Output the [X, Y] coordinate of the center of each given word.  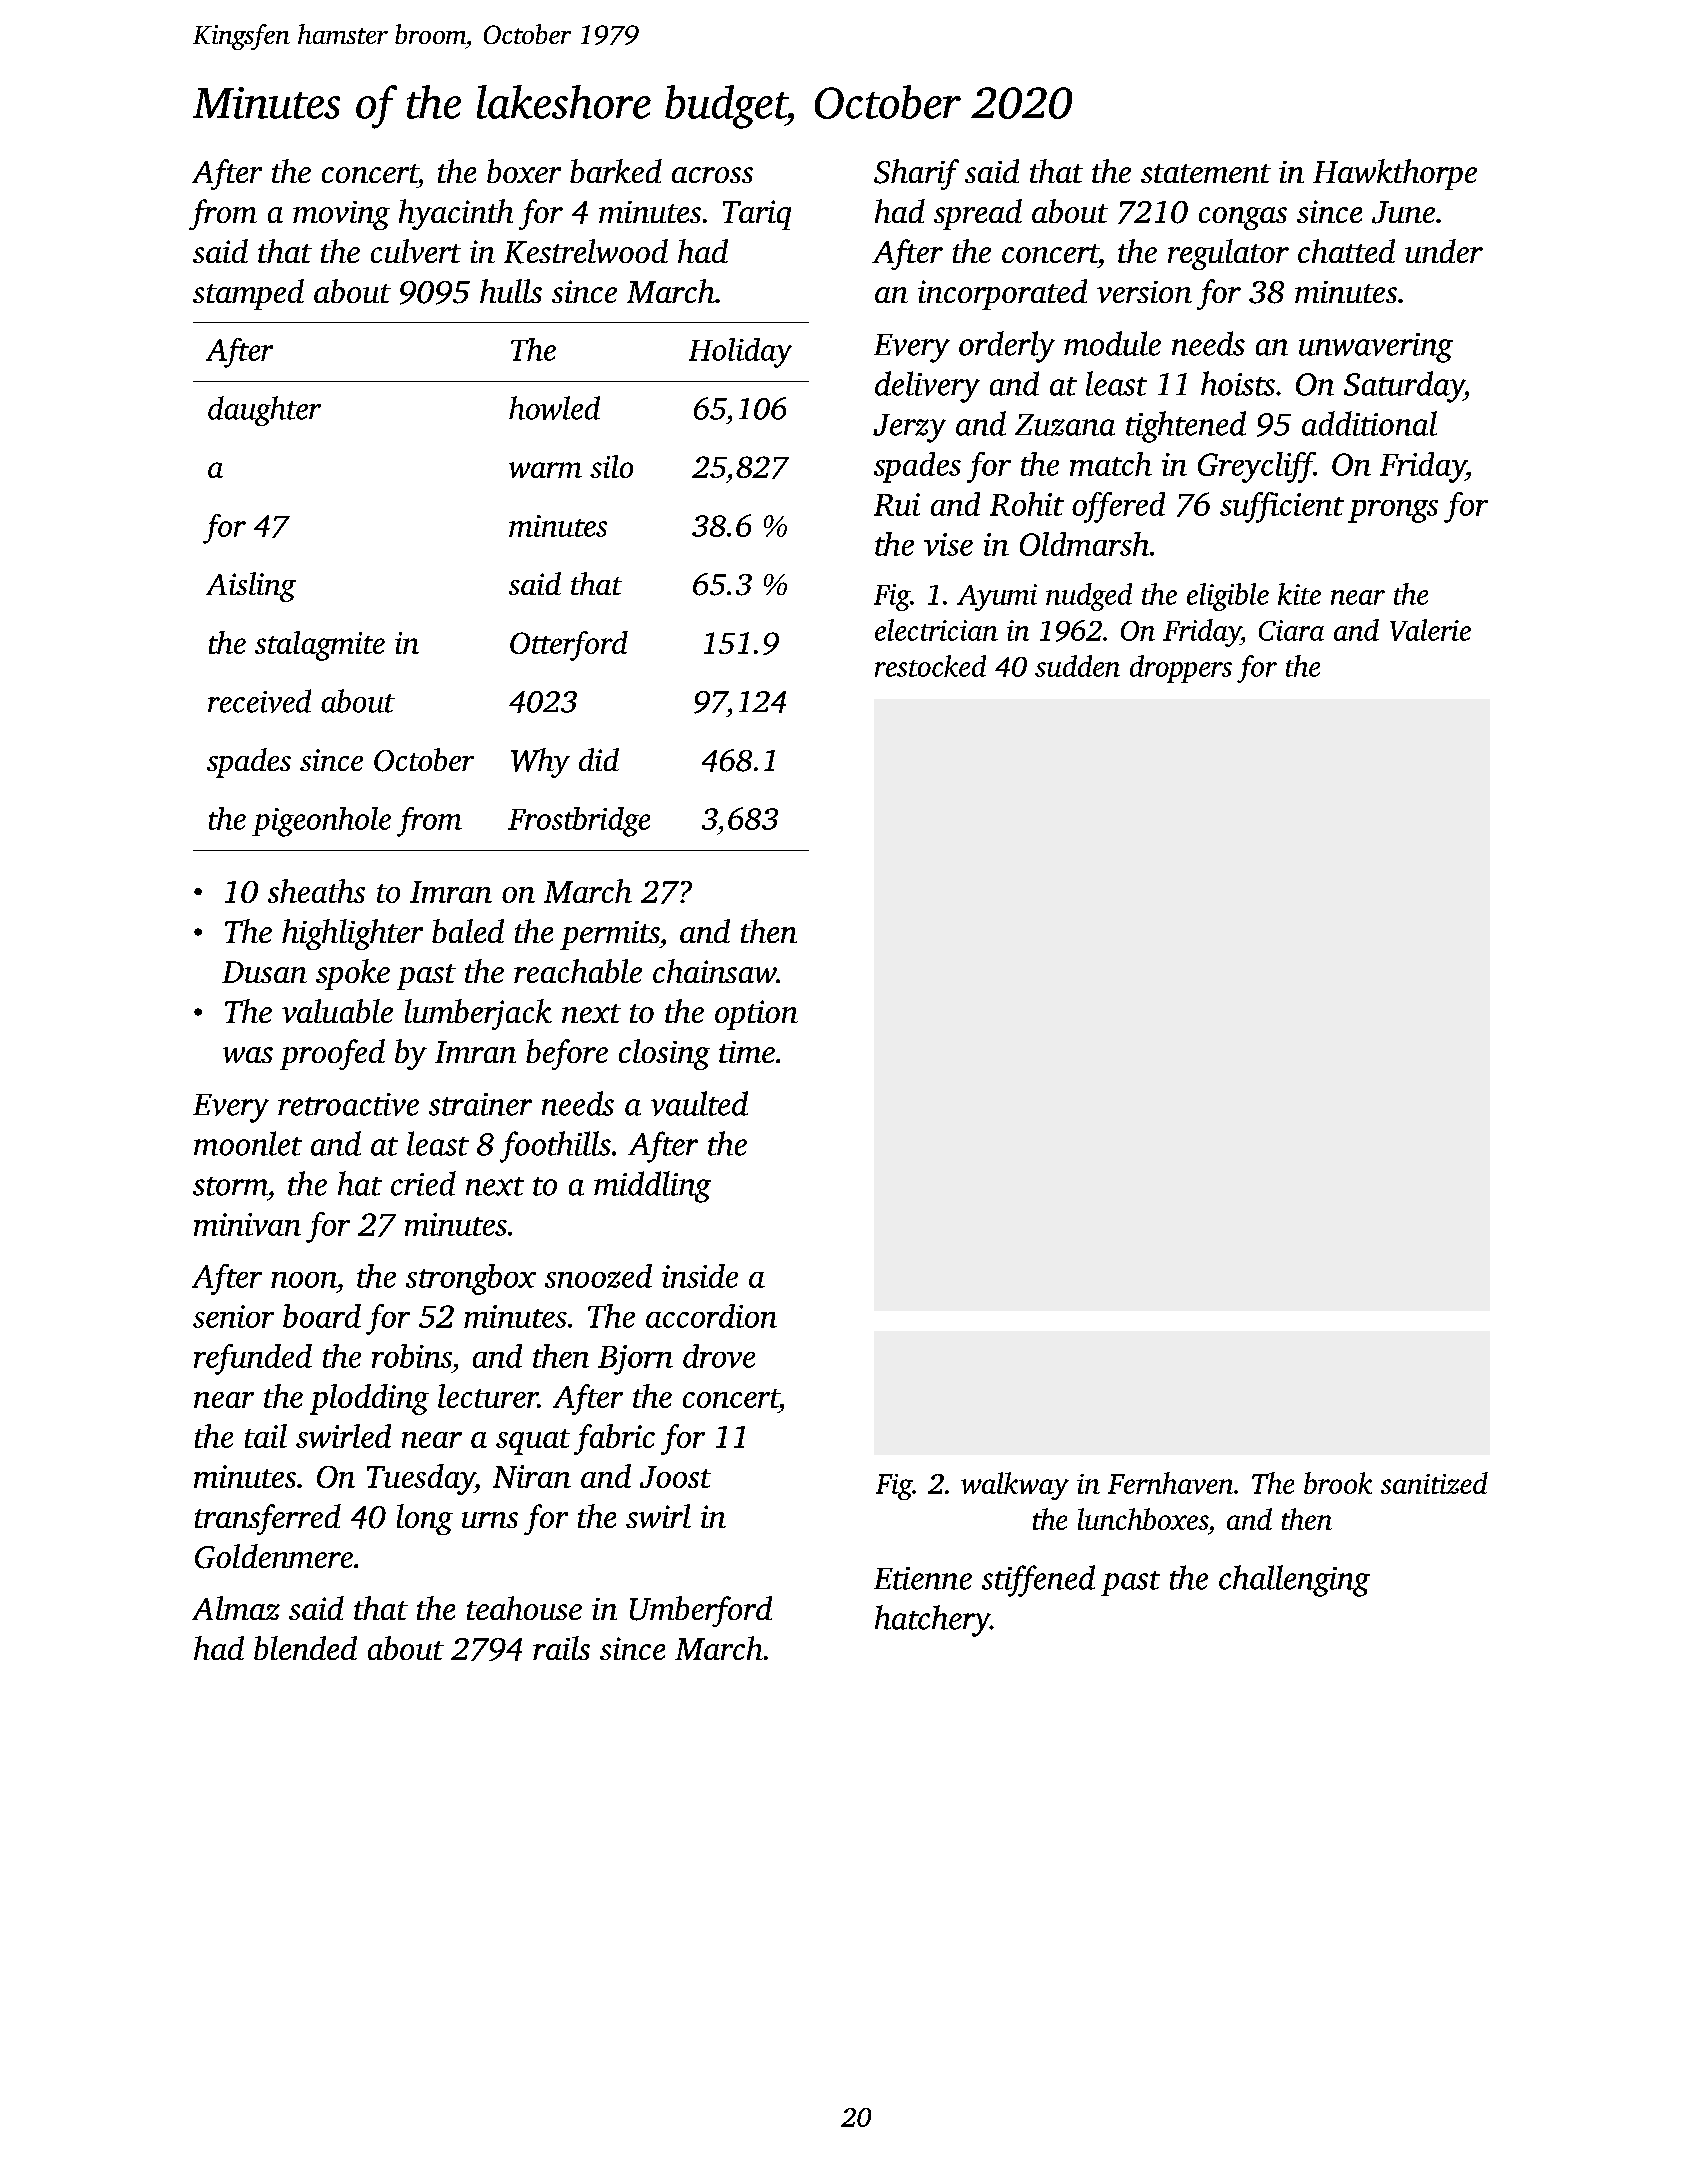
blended [305, 1648]
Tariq [757, 215]
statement [1206, 173]
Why [540, 763]
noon [304, 1280]
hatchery [932, 1621]
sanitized [1434, 1483]
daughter [264, 411]
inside [700, 1276]
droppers [1181, 669]
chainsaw [714, 971]
